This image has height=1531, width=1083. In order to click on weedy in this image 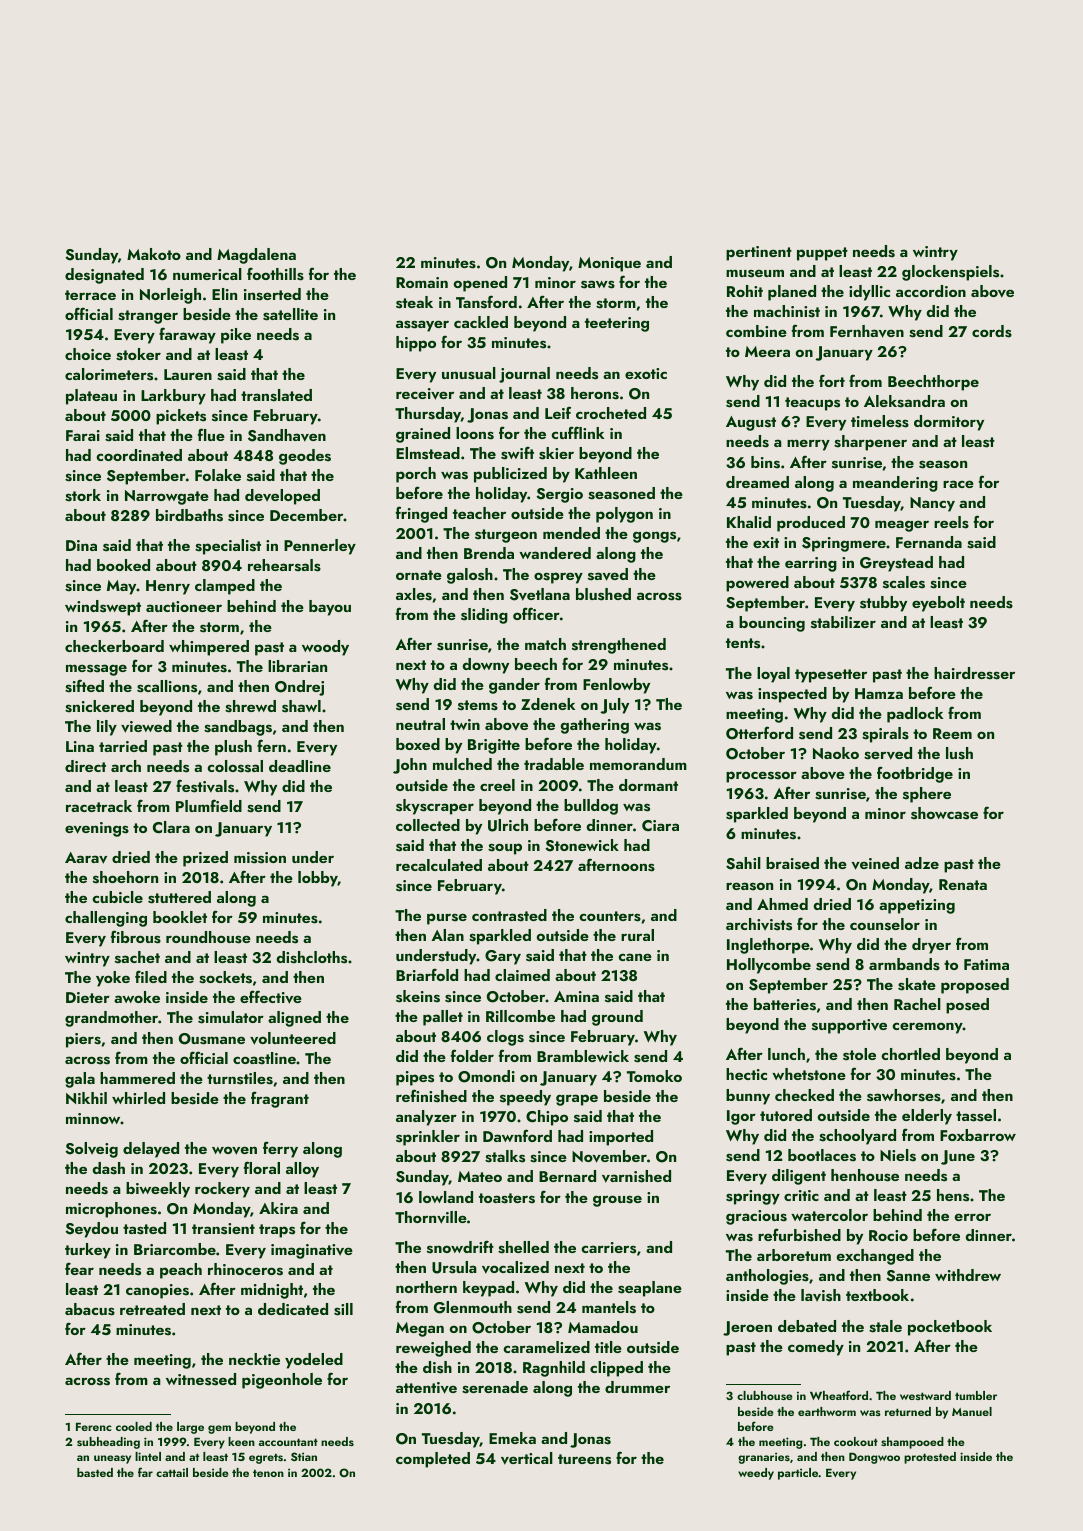, I will do `click(756, 1474)`.
